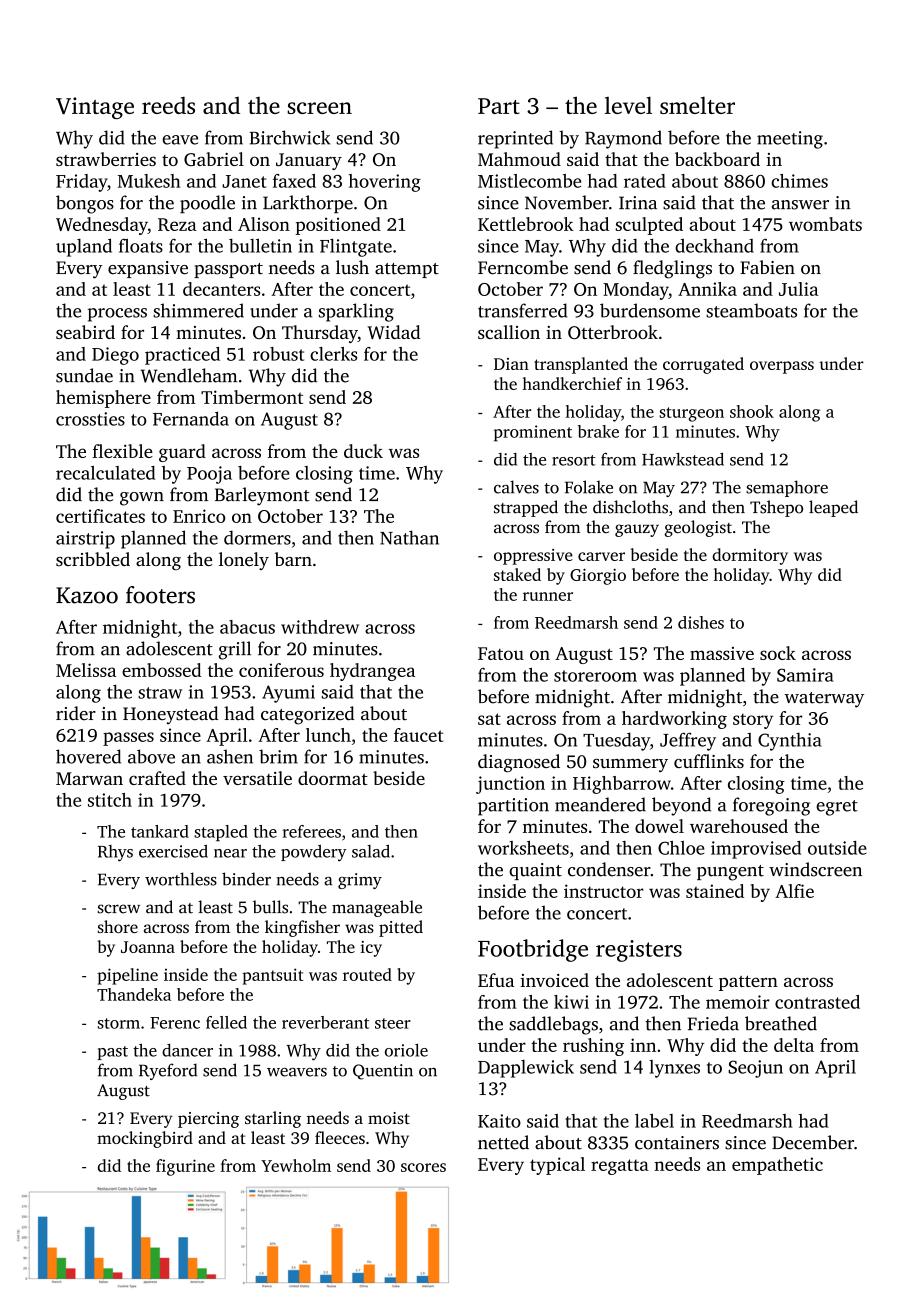 Image resolution: width=924 pixels, height=1308 pixels. I want to click on leaped, so click(833, 508).
